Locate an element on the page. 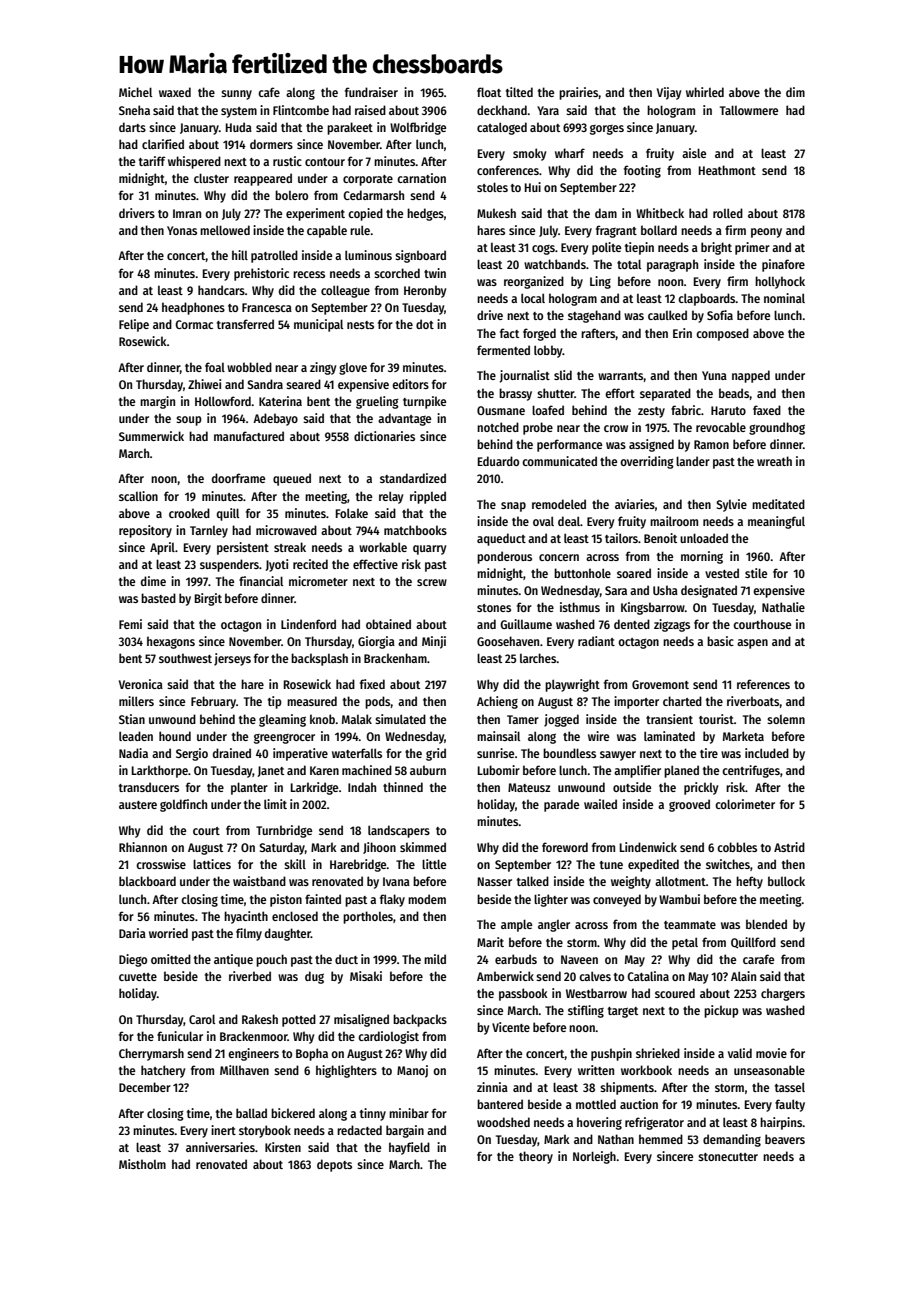 The width and height of the image is (924, 1308). greengrocer is located at coordinates (284, 739).
